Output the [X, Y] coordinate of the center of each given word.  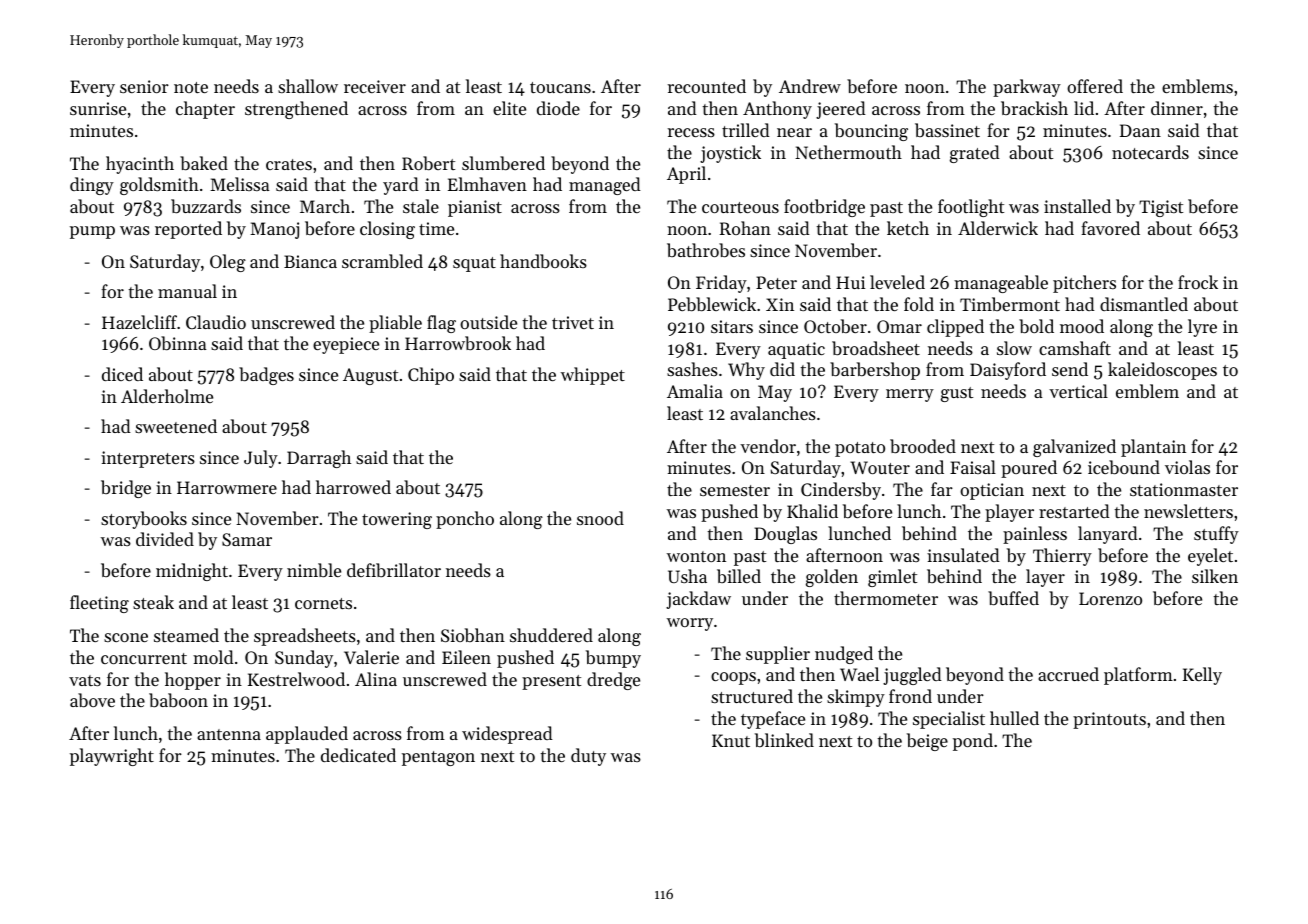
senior [144, 86]
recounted [707, 86]
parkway [1027, 88]
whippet [593, 376]
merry [910, 395]
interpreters [148, 459]
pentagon [438, 758]
